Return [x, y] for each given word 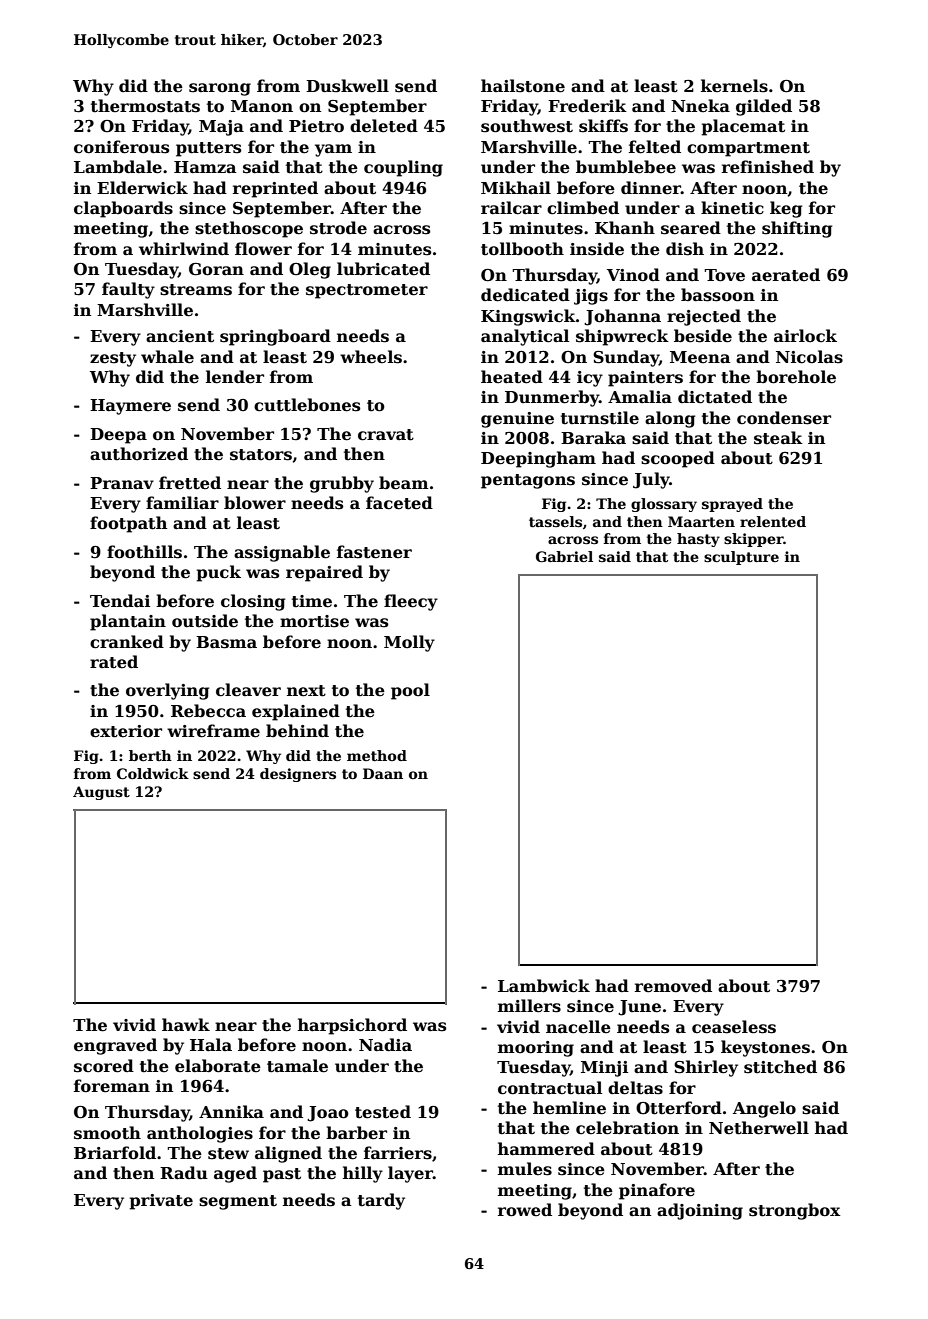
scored [104, 1066]
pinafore [657, 1191]
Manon [262, 106]
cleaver [248, 690]
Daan [383, 773]
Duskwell [347, 86]
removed [673, 986]
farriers [398, 1153]
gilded [764, 107]
